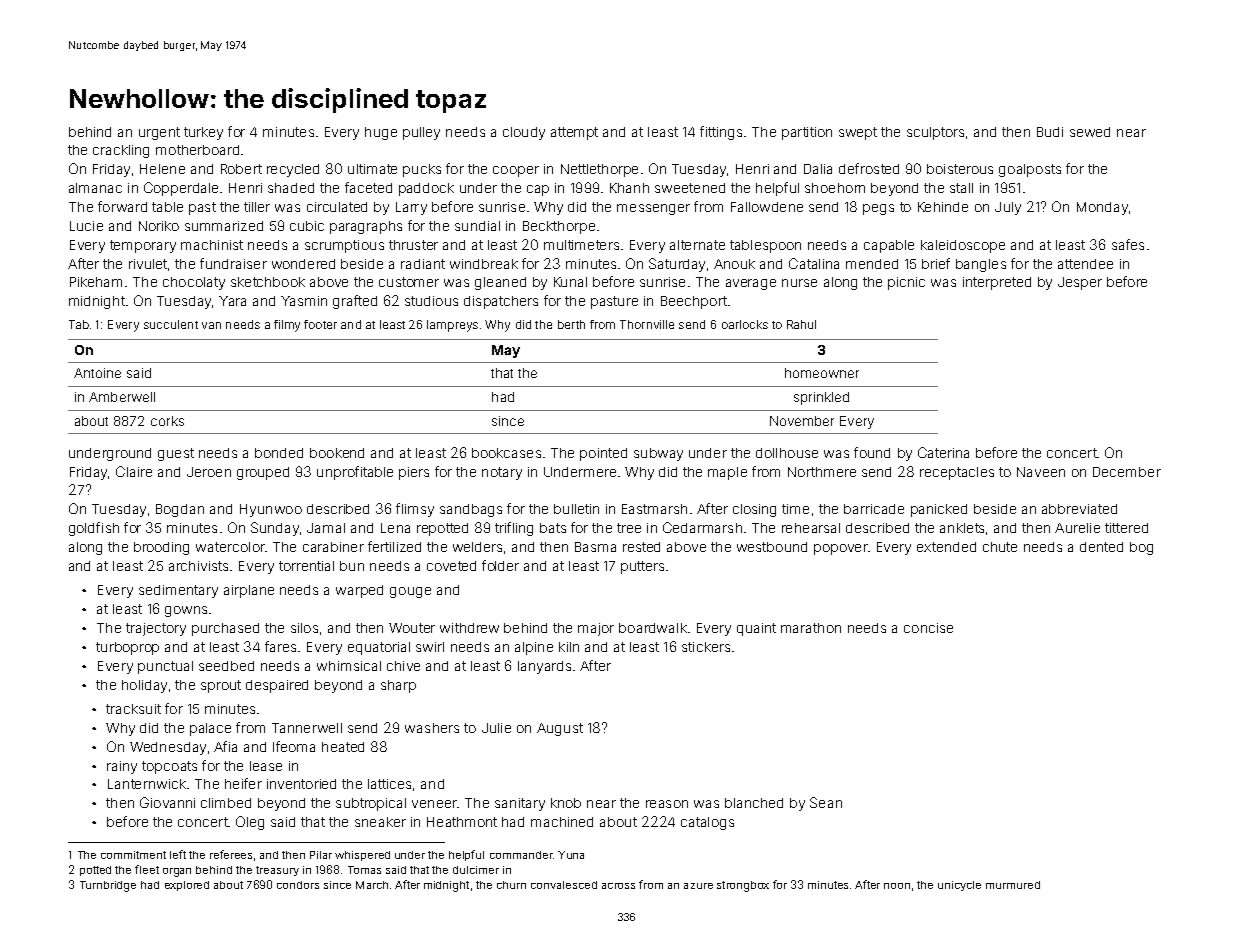 The height and width of the page is (952, 1233). What do you see at coordinates (596, 629) in the page?
I see `major` at bounding box center [596, 629].
